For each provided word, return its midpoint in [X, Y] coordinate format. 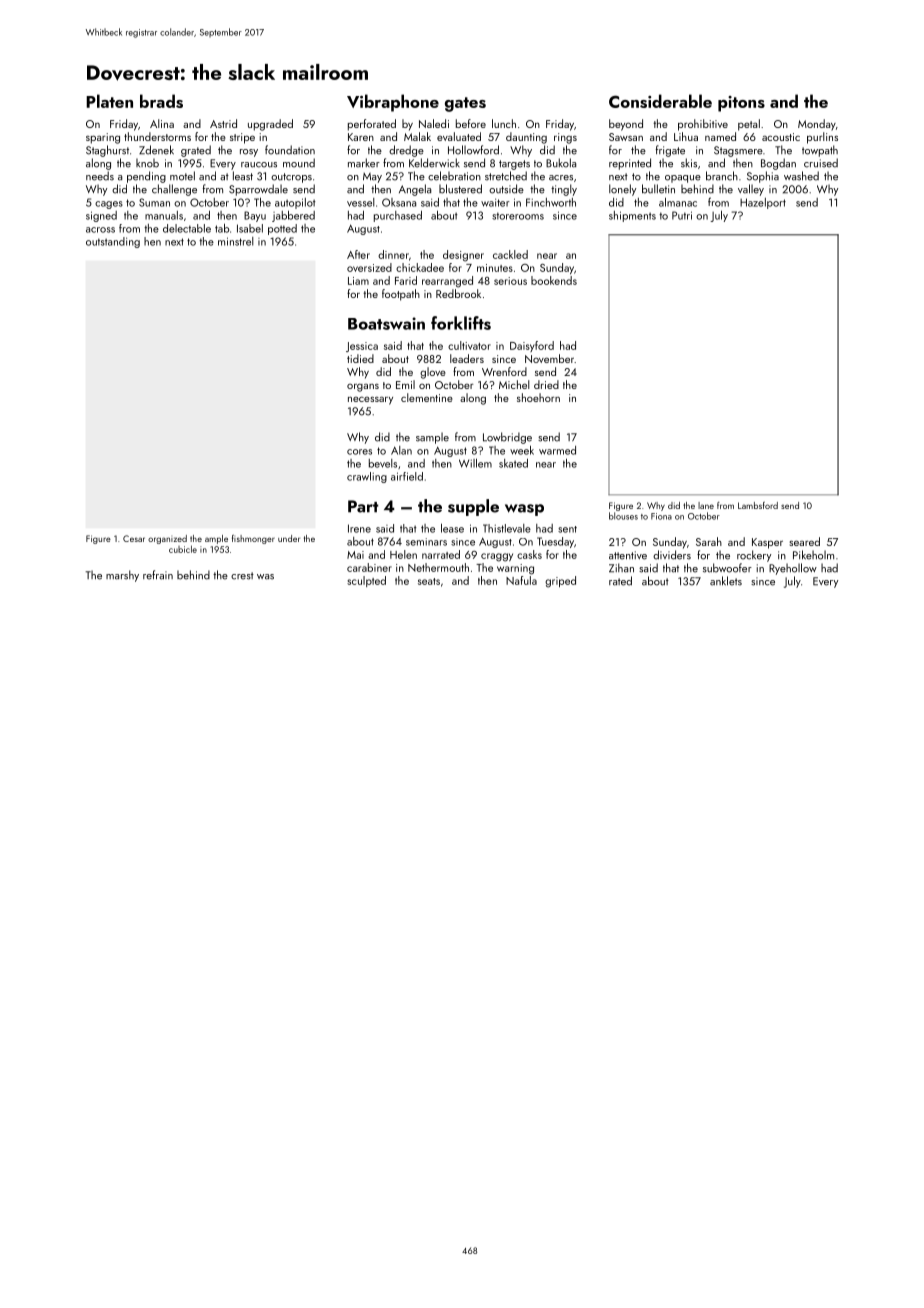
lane [706, 505]
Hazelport [763, 203]
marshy [122, 576]
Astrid [223, 123]
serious [510, 281]
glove [433, 373]
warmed [557, 450]
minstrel [236, 241]
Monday [817, 125]
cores [359, 452]
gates [465, 104]
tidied [360, 358]
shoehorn [538, 397]
